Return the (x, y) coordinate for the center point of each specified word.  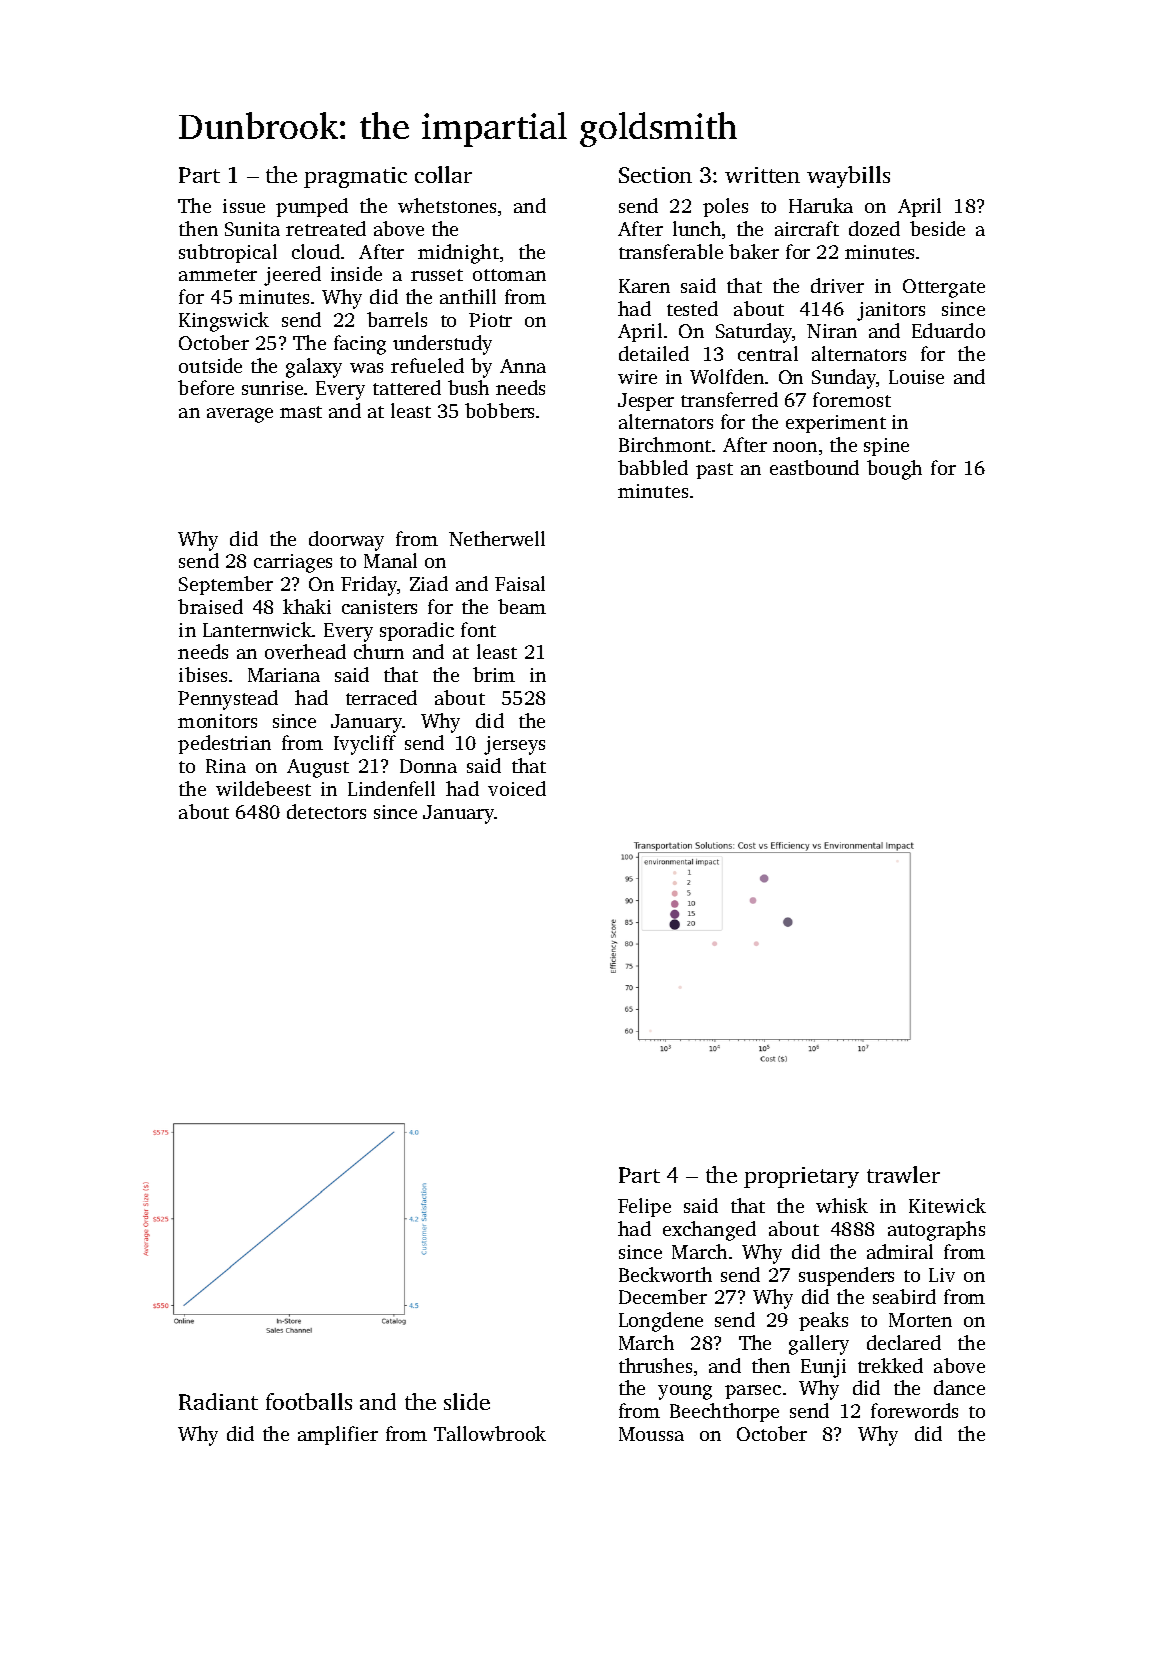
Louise (916, 377)
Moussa (651, 1434)
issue (244, 206)
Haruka (821, 205)
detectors (326, 811)
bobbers (499, 410)
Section (655, 175)
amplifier (338, 1435)
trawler (903, 1174)
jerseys (514, 745)
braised (210, 606)
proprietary (801, 1177)
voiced (517, 788)
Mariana (284, 675)
